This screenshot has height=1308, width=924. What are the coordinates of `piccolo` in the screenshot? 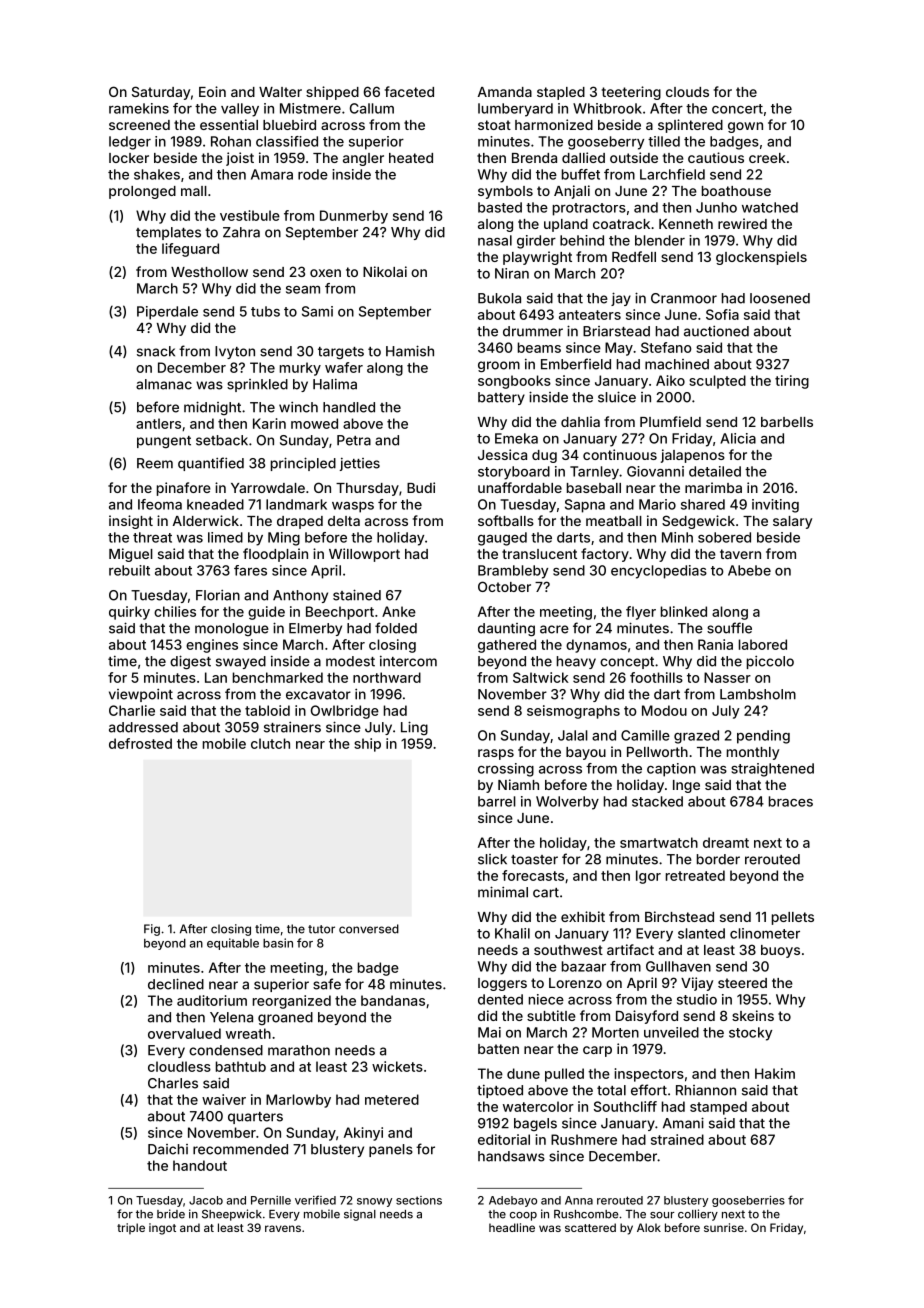 It's located at (770, 662).
